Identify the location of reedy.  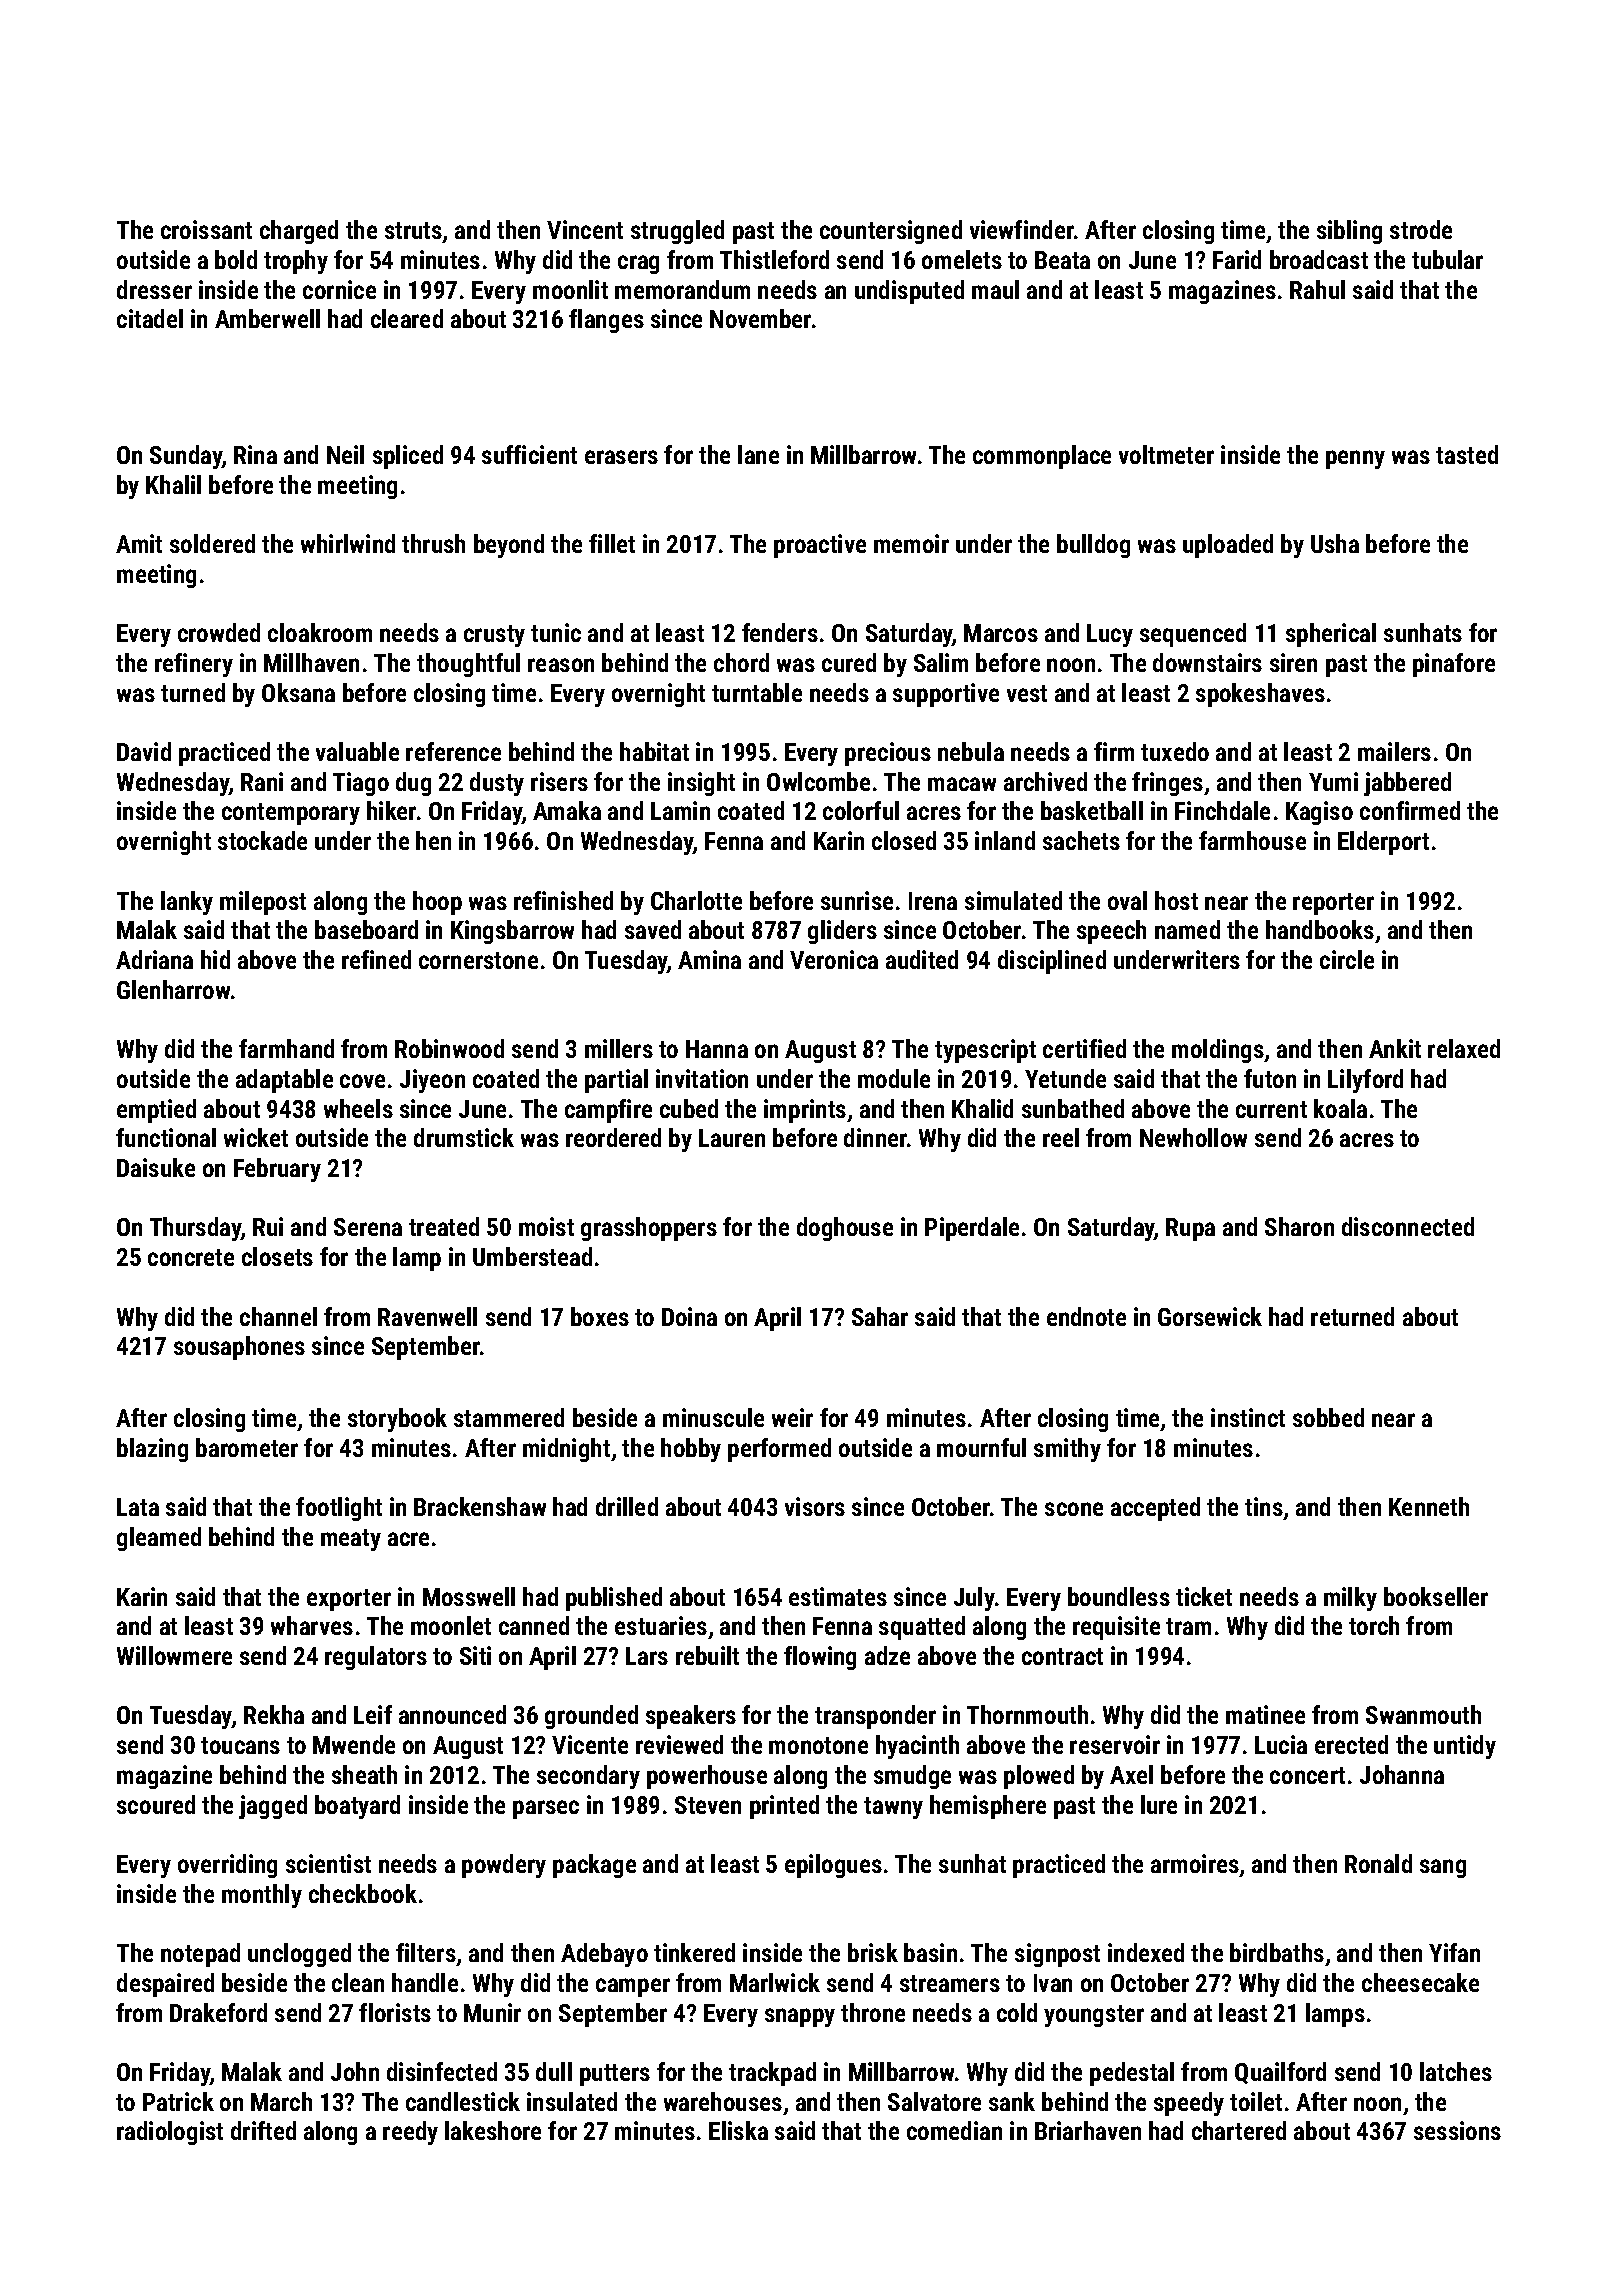
(410, 2133).
